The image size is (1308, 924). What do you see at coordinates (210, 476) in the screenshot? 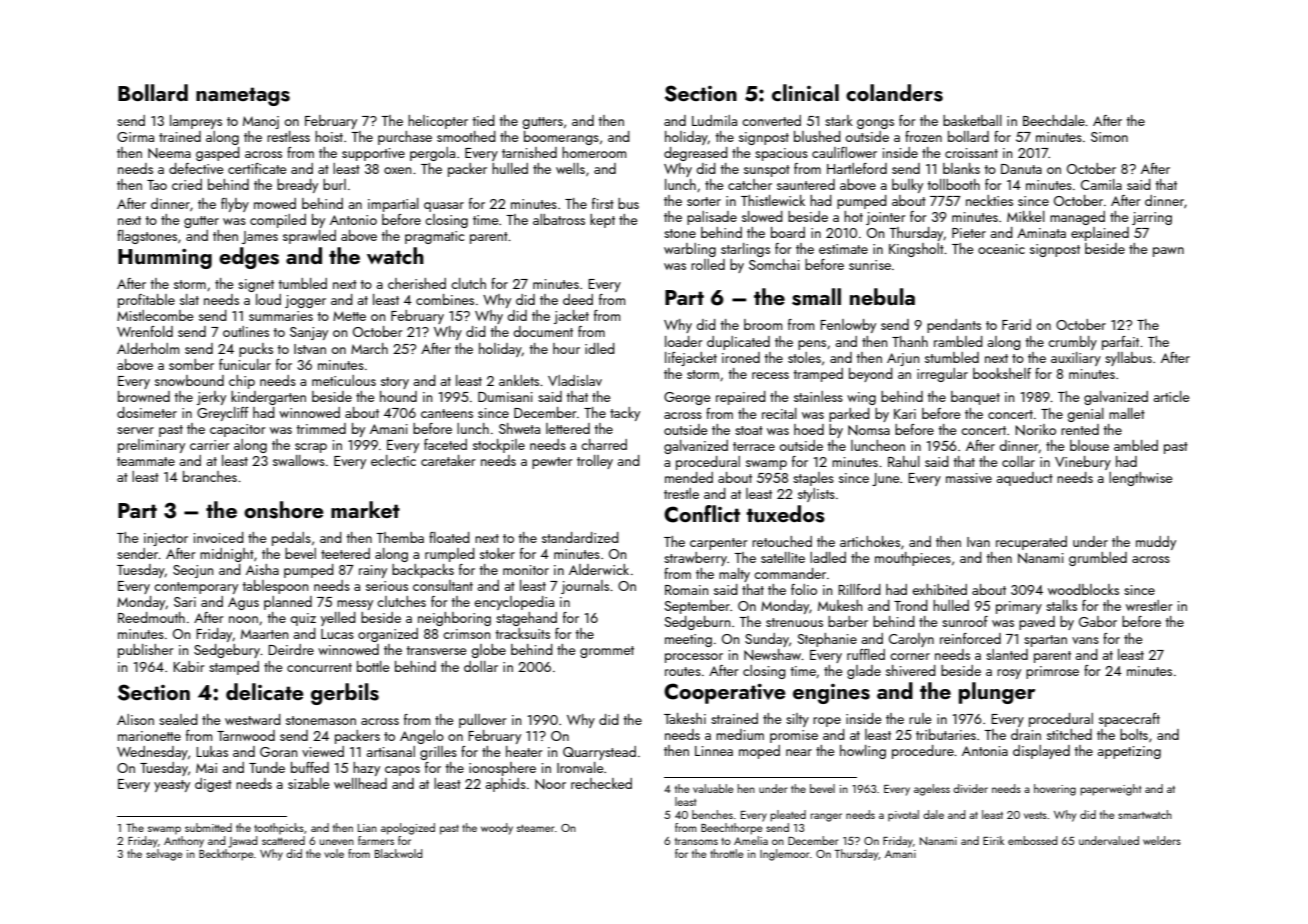
I see `branches` at bounding box center [210, 476].
